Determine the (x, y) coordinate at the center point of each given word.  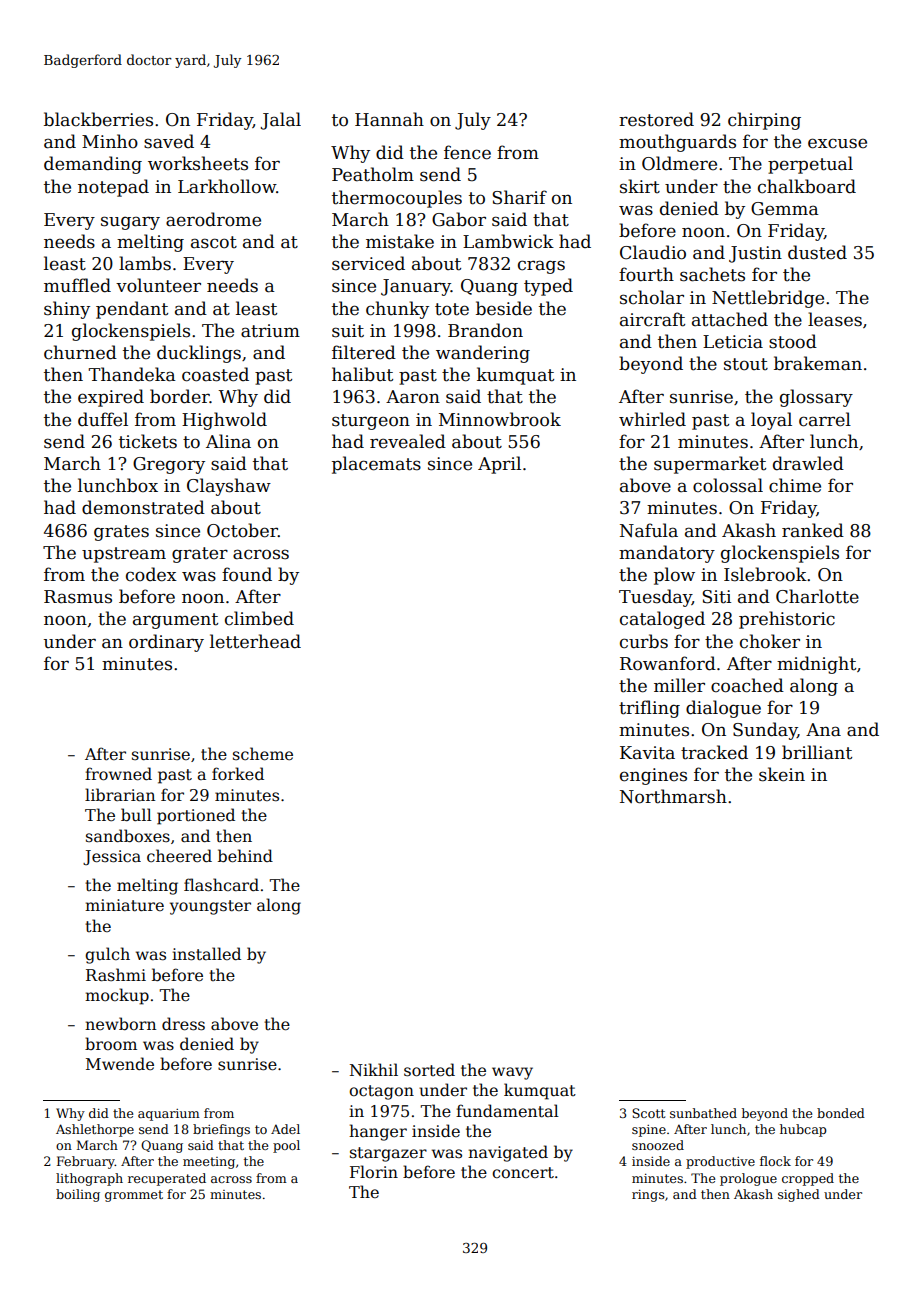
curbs (644, 641)
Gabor (459, 219)
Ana (823, 730)
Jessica (112, 857)
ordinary (166, 643)
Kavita (647, 753)
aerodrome (213, 219)
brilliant (817, 752)
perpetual (810, 165)
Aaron (413, 397)
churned (80, 352)
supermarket (710, 465)
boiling (78, 1195)
